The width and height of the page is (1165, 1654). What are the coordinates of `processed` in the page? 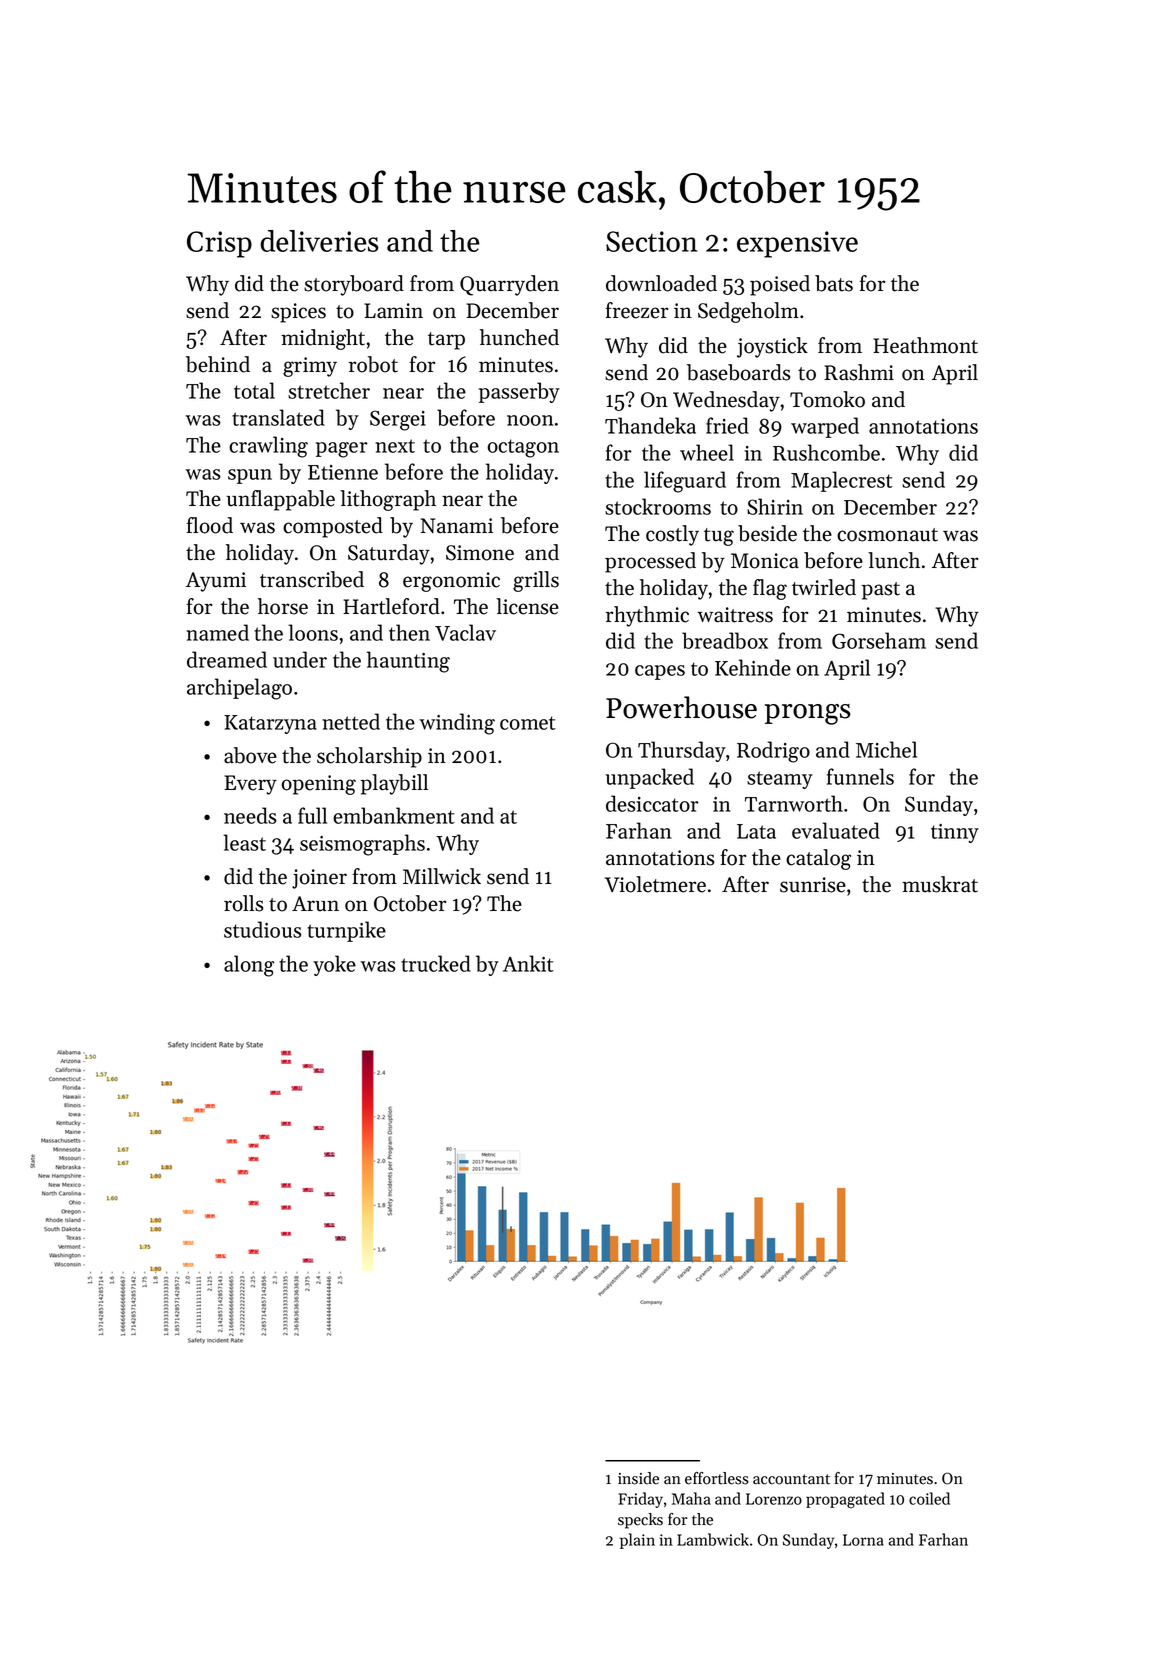 It's located at (650, 562).
